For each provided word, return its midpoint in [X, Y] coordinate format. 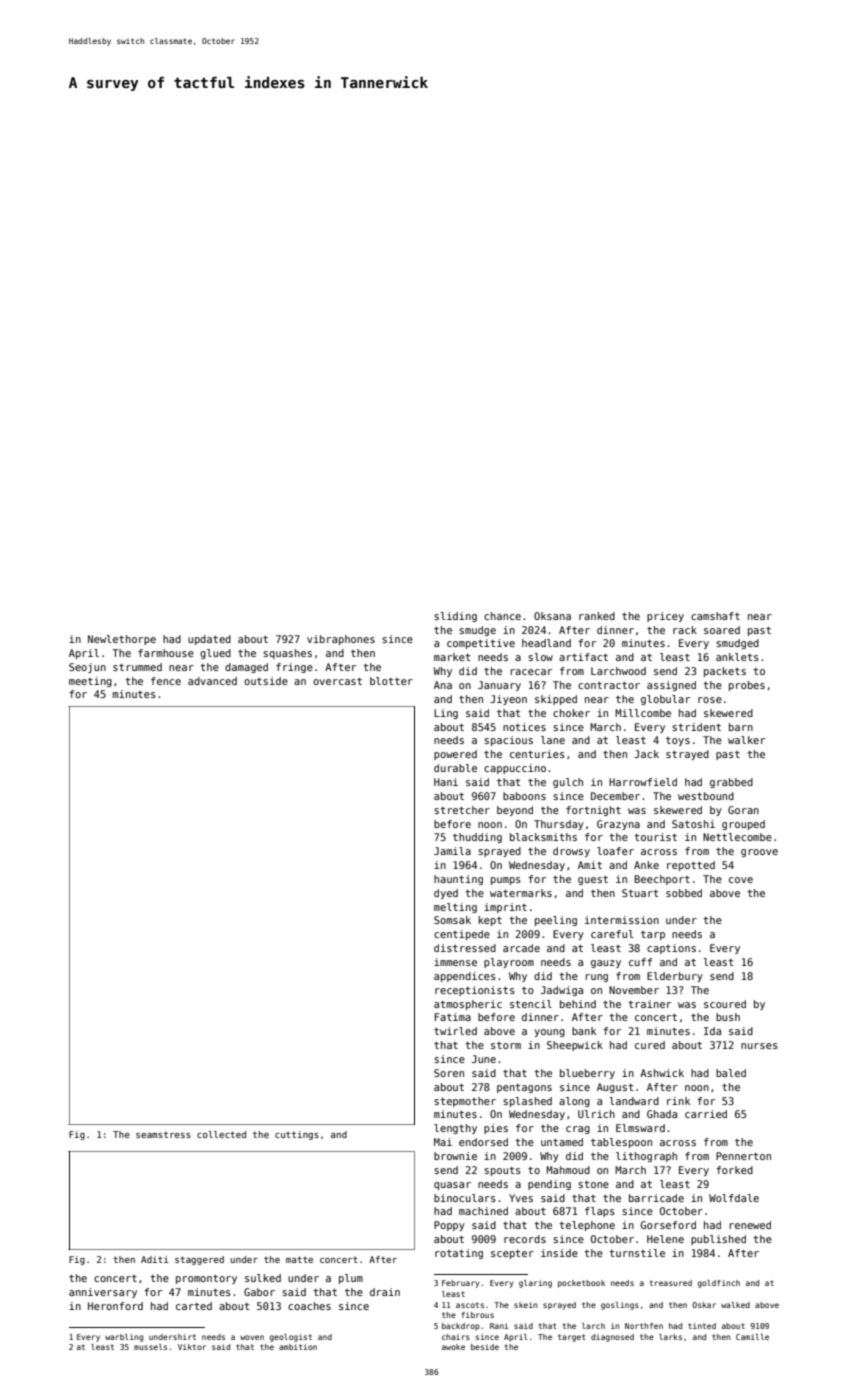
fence [166, 681]
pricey [665, 617]
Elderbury [675, 977]
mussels [150, 1347]
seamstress [163, 1134]
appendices [465, 977]
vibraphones [341, 640]
